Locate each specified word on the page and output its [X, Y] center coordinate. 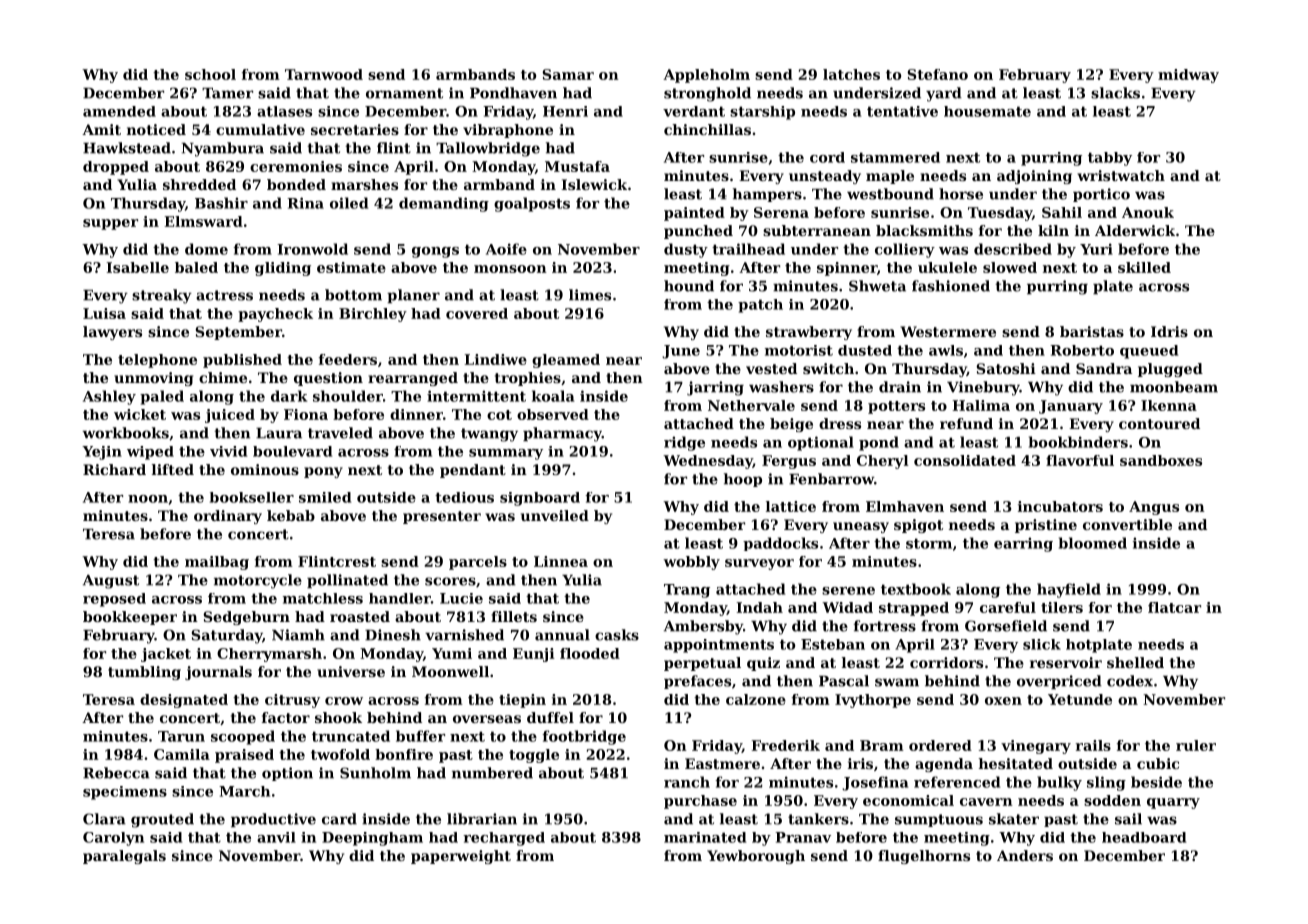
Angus [1154, 508]
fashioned [951, 286]
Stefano [937, 74]
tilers [1062, 607]
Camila [182, 754]
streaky [162, 296]
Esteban [833, 644]
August [111, 582]
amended [119, 111]
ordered [940, 745]
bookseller [252, 497]
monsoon [510, 269]
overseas [487, 719]
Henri [565, 111]
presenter [442, 517]
